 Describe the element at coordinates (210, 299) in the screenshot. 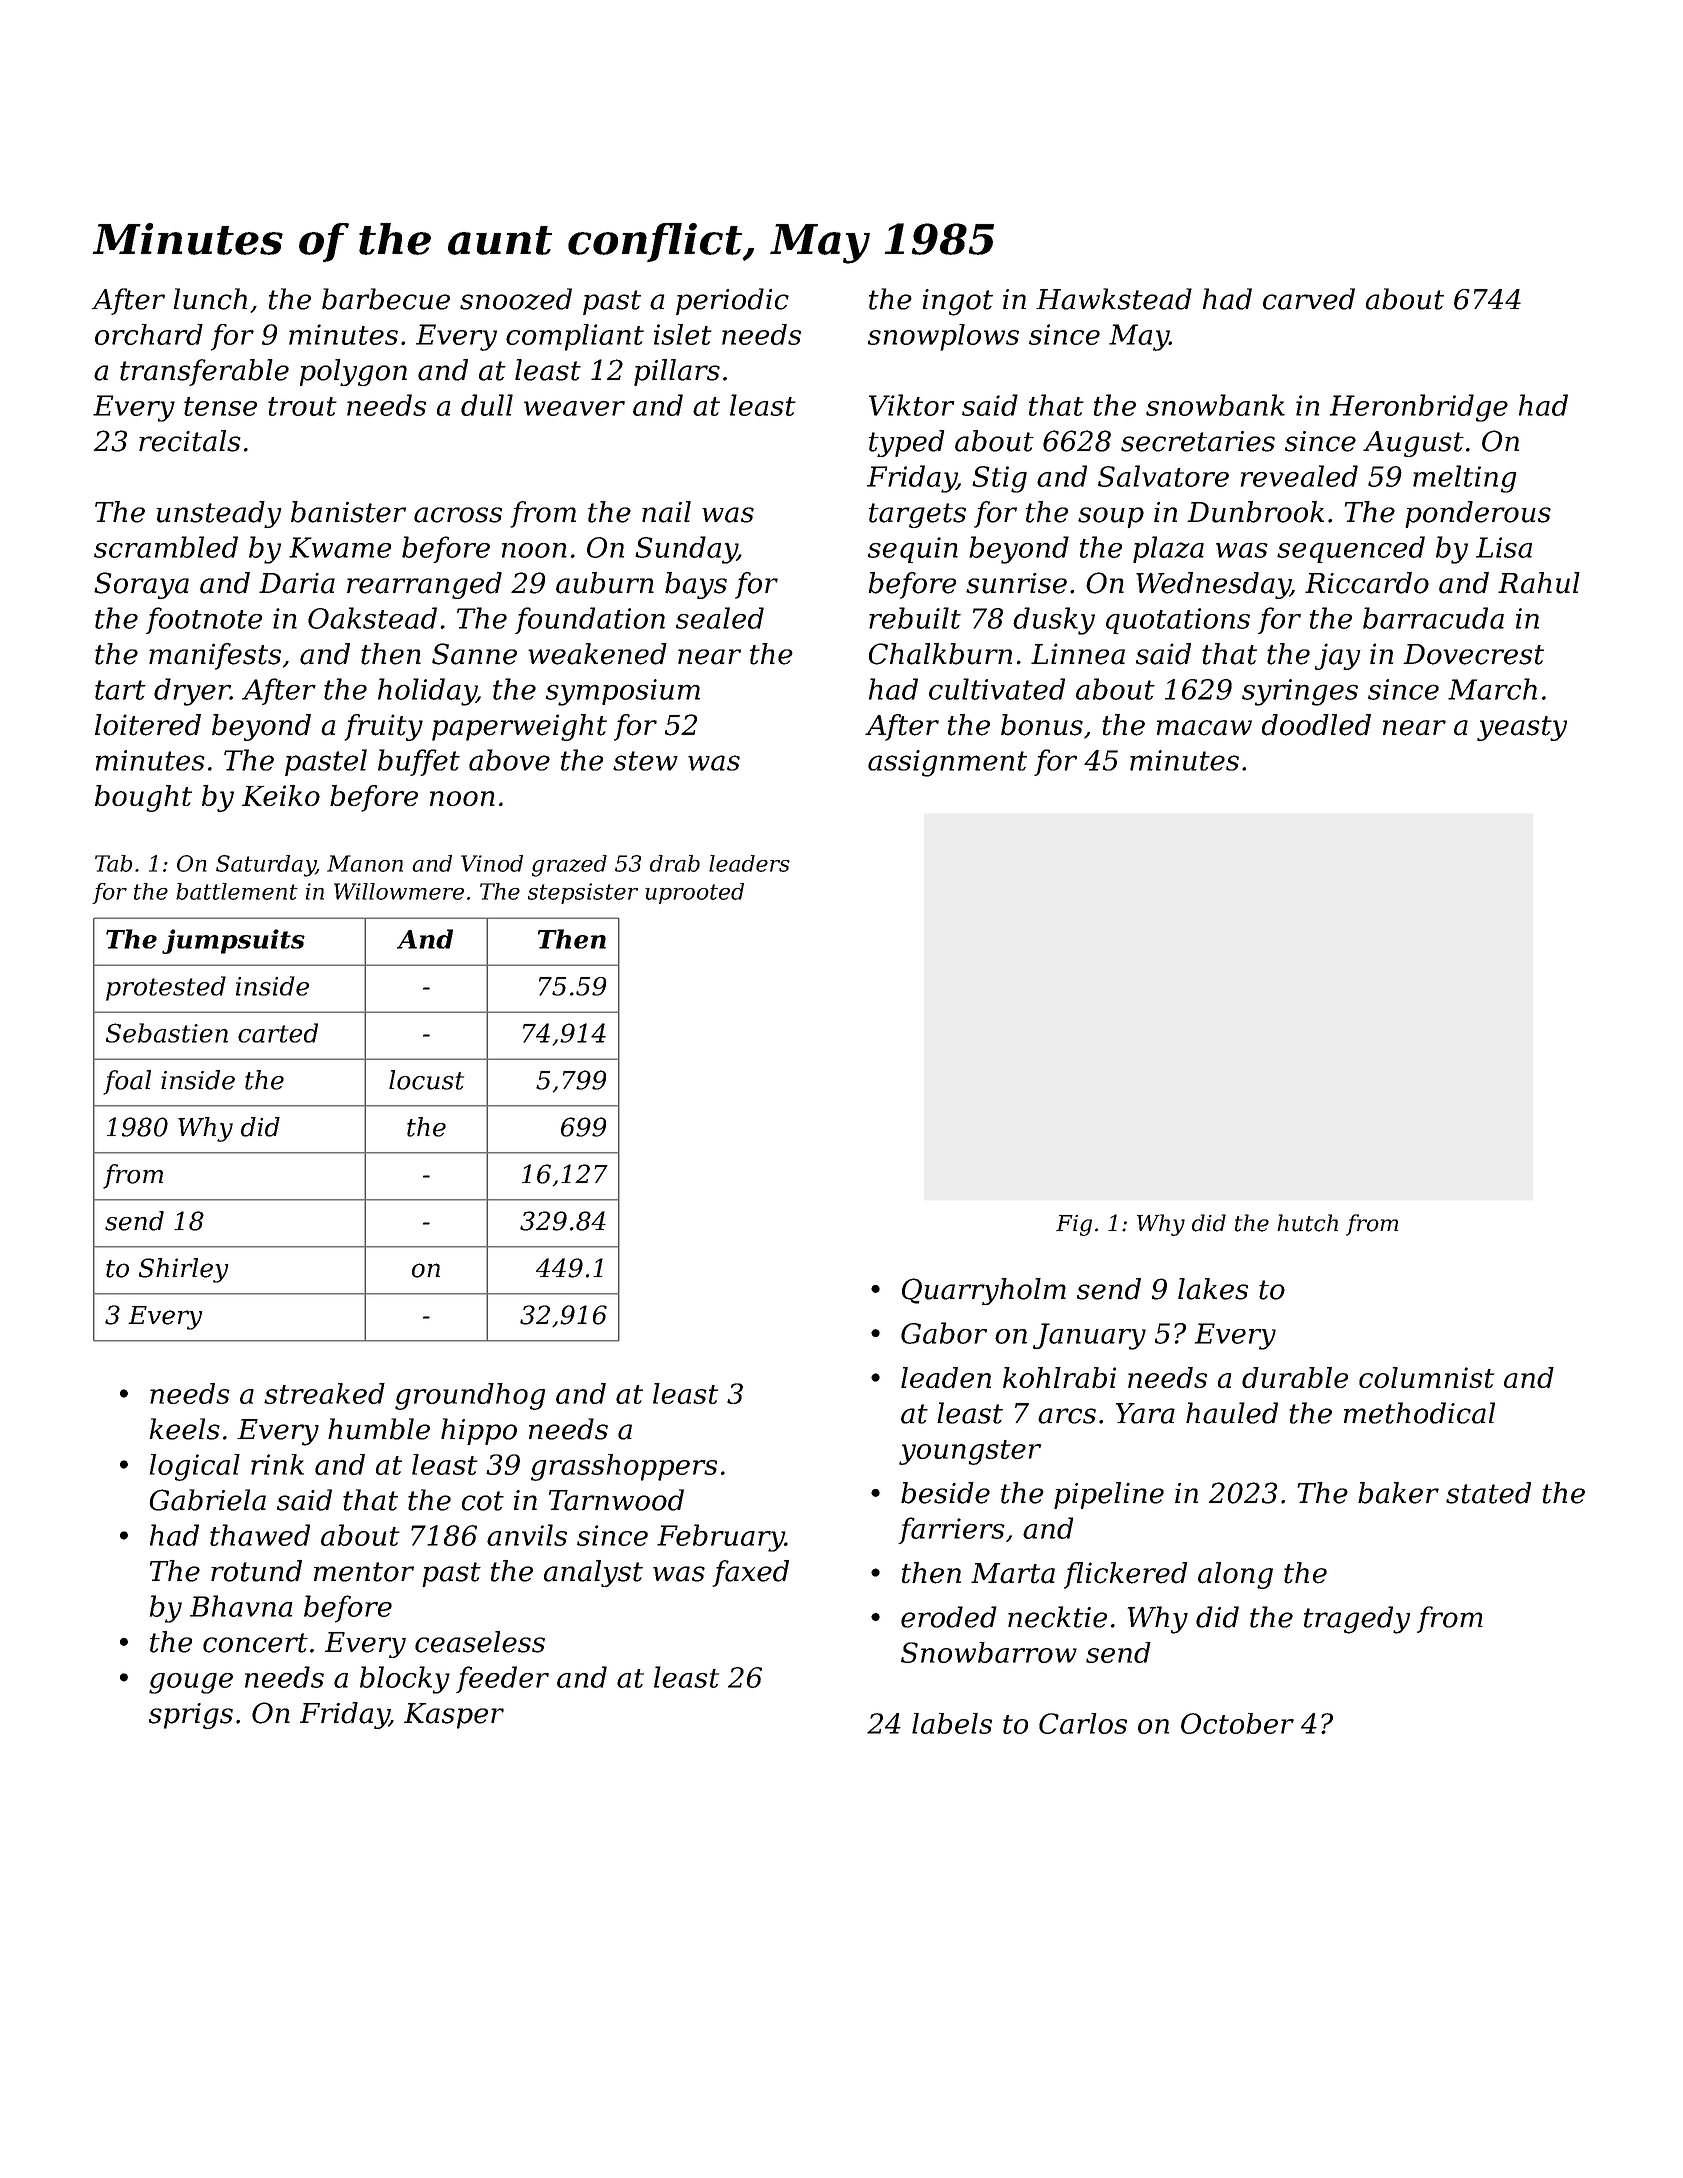

I see `lunch` at that location.
